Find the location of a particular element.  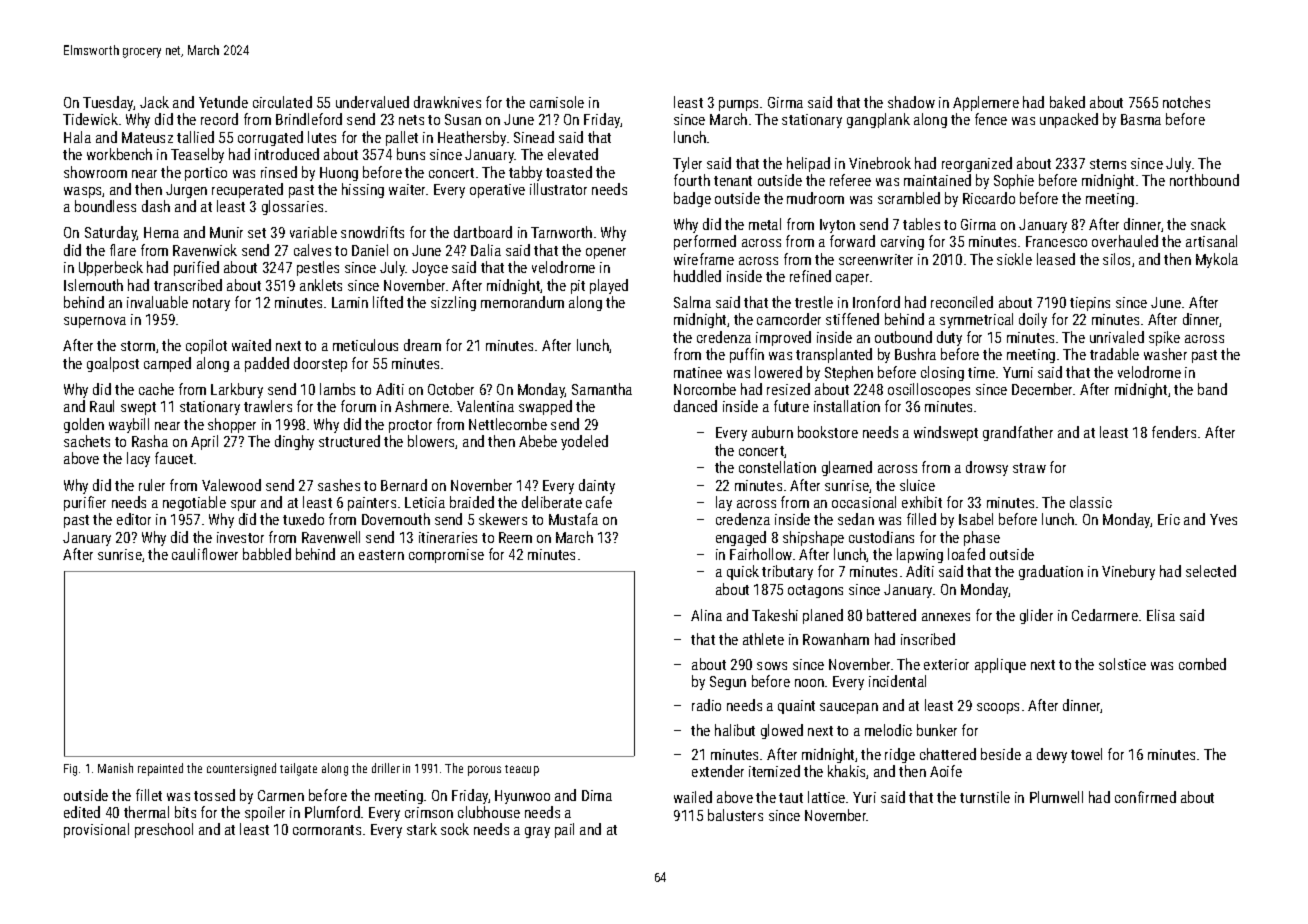

Hala is located at coordinates (77, 137).
